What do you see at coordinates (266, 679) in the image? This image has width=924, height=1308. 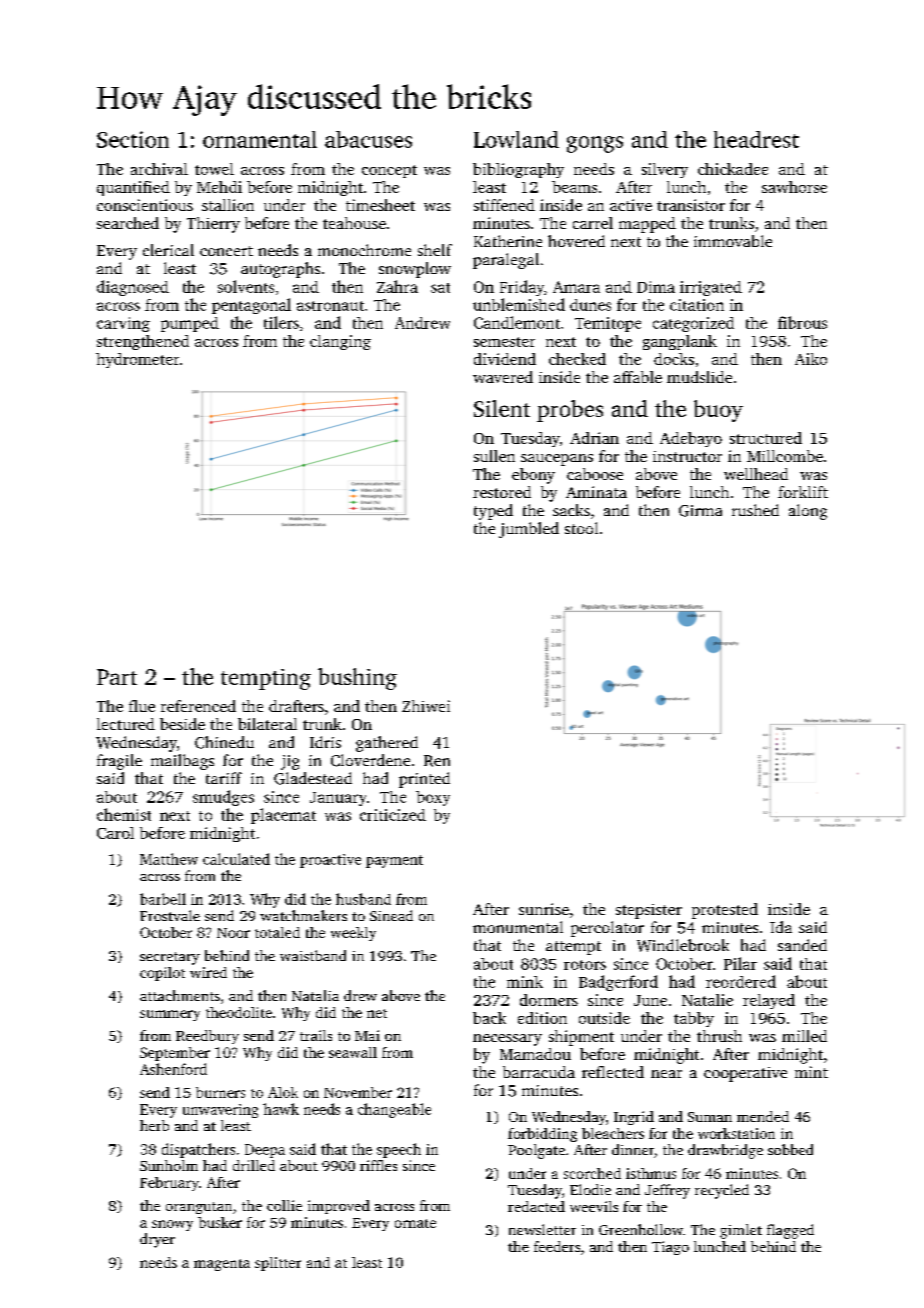 I see `tempting` at bounding box center [266, 679].
